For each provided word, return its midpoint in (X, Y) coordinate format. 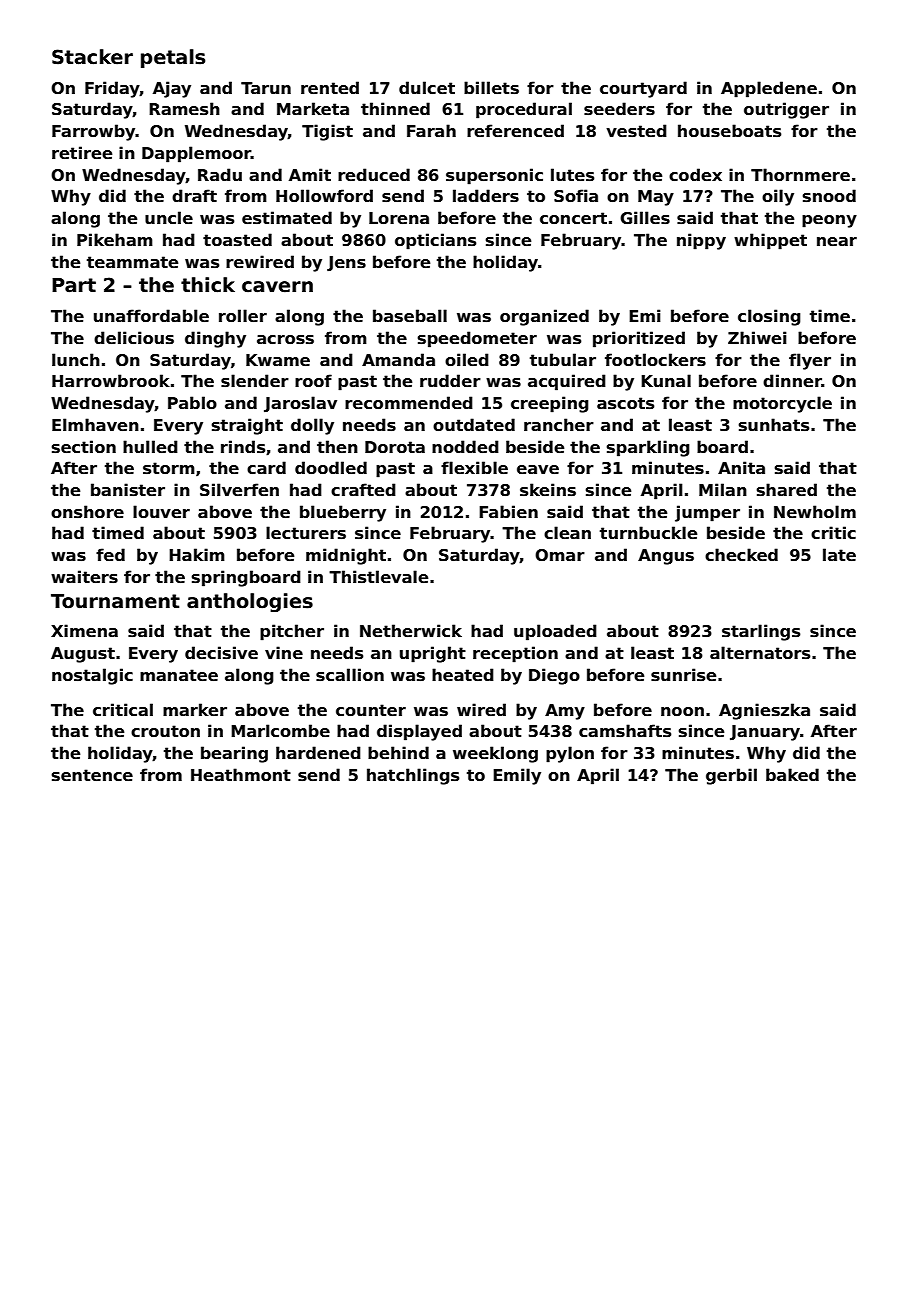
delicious (134, 338)
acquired (567, 382)
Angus (666, 557)
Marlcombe (280, 731)
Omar (560, 555)
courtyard (643, 89)
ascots (625, 403)
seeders (619, 109)
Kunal (666, 380)
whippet (770, 241)
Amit (310, 174)
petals (173, 58)
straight (247, 426)
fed (110, 554)
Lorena (399, 218)
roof (313, 380)
